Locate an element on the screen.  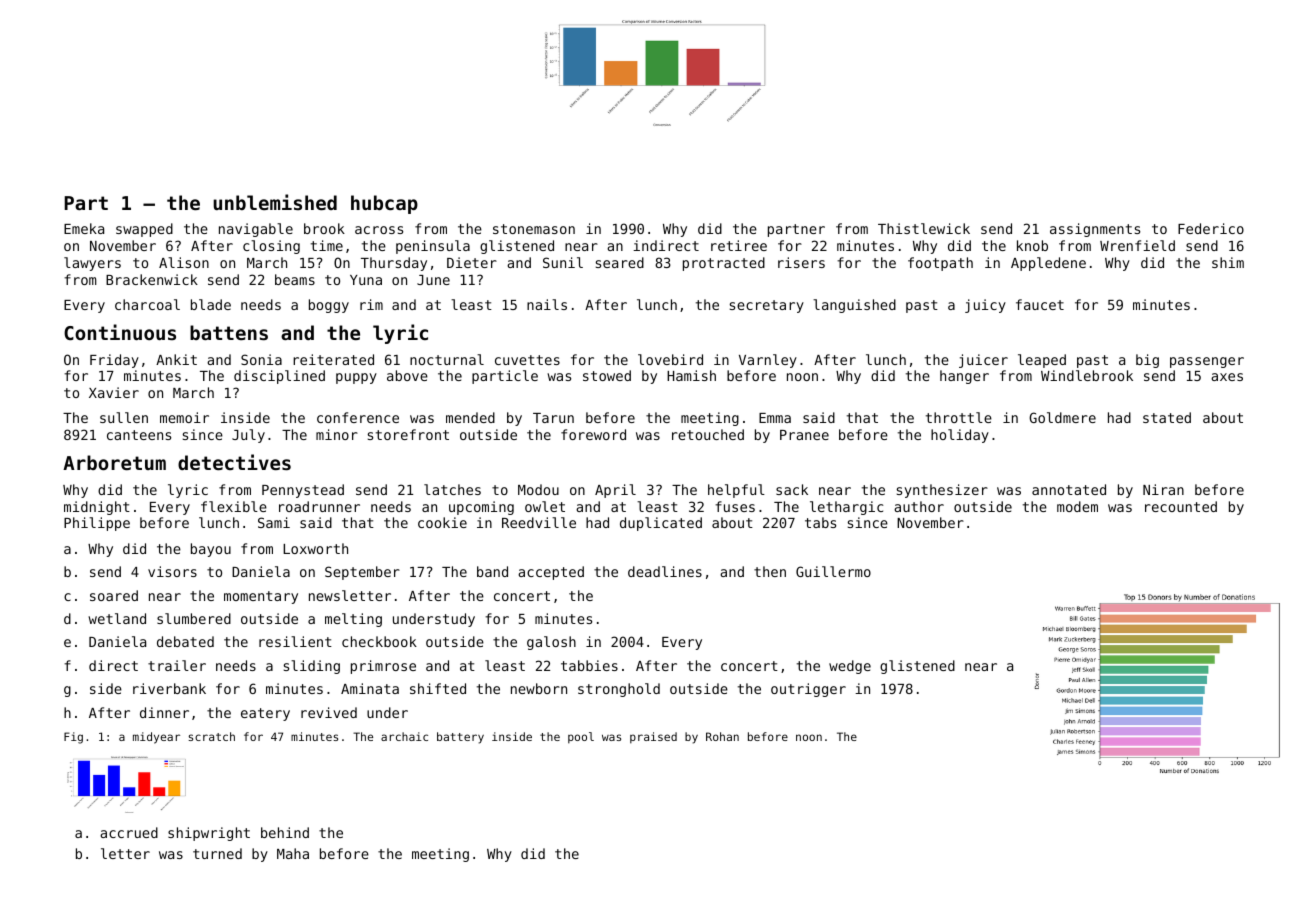
Maha is located at coordinates (293, 853).
